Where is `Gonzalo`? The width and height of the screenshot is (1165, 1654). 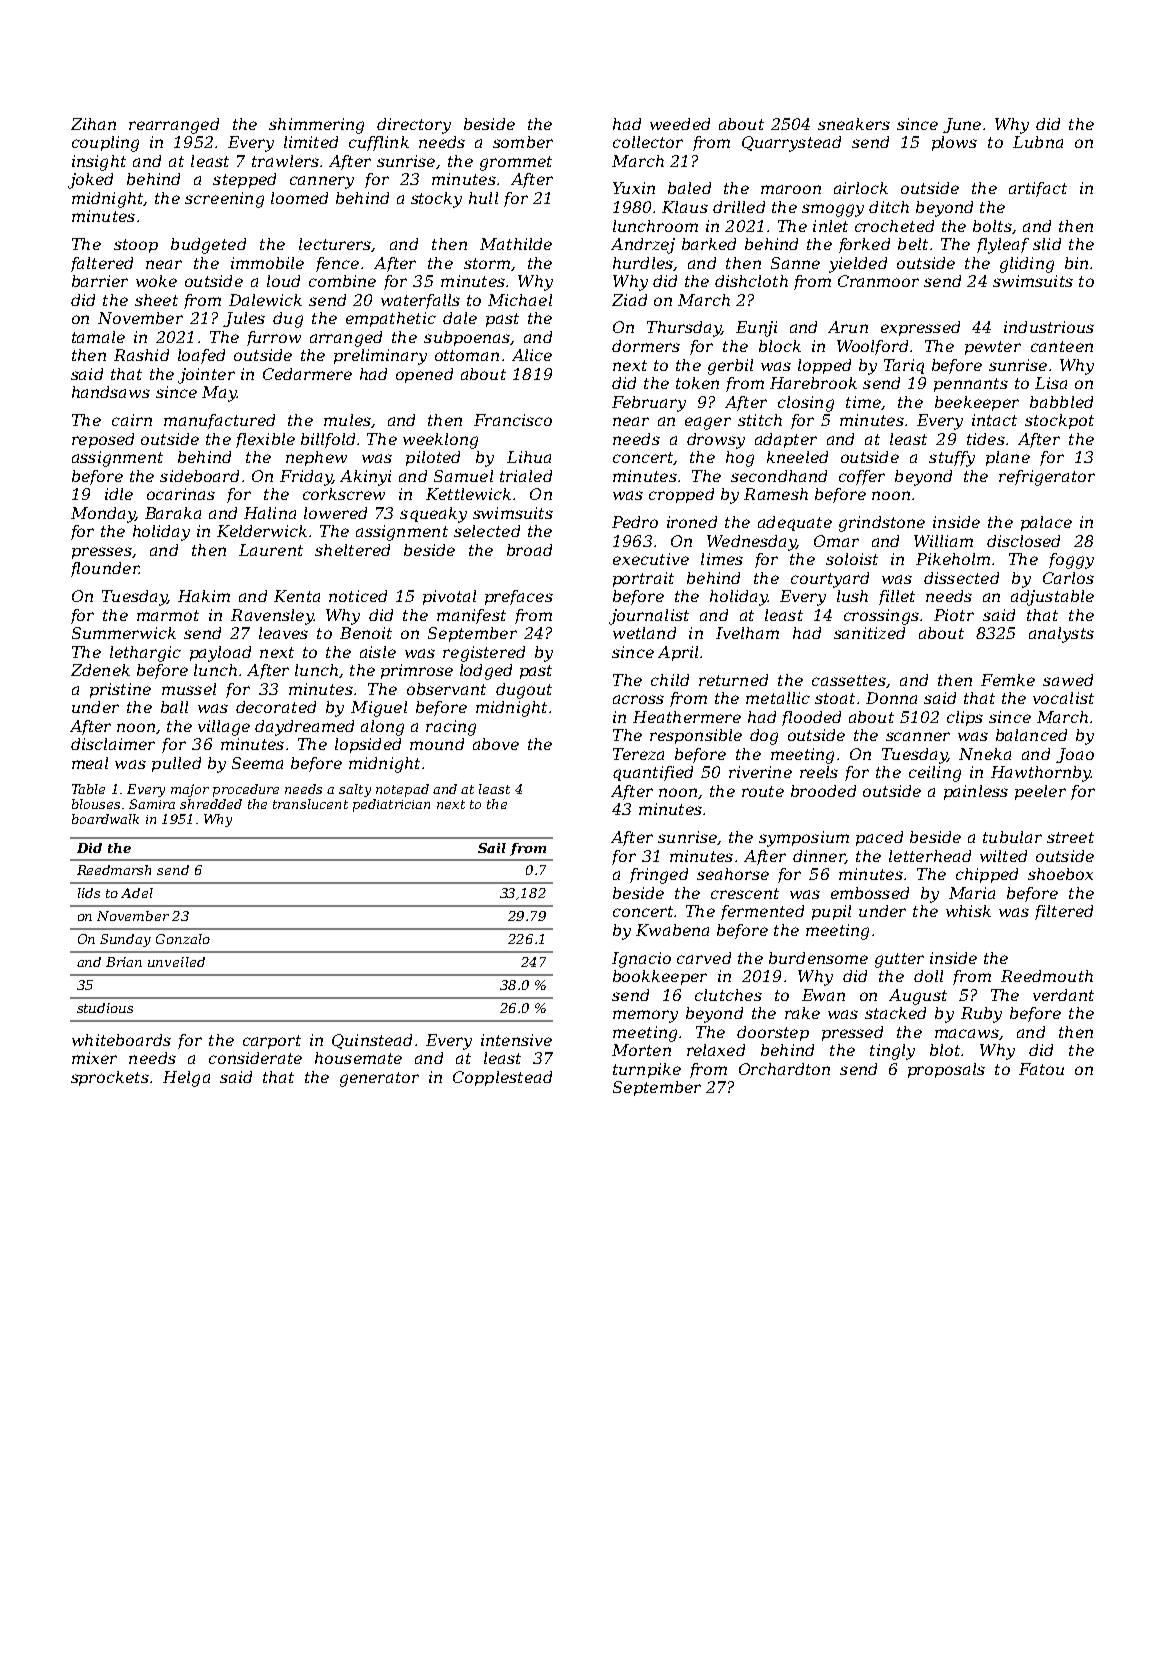 Gonzalo is located at coordinates (183, 939).
